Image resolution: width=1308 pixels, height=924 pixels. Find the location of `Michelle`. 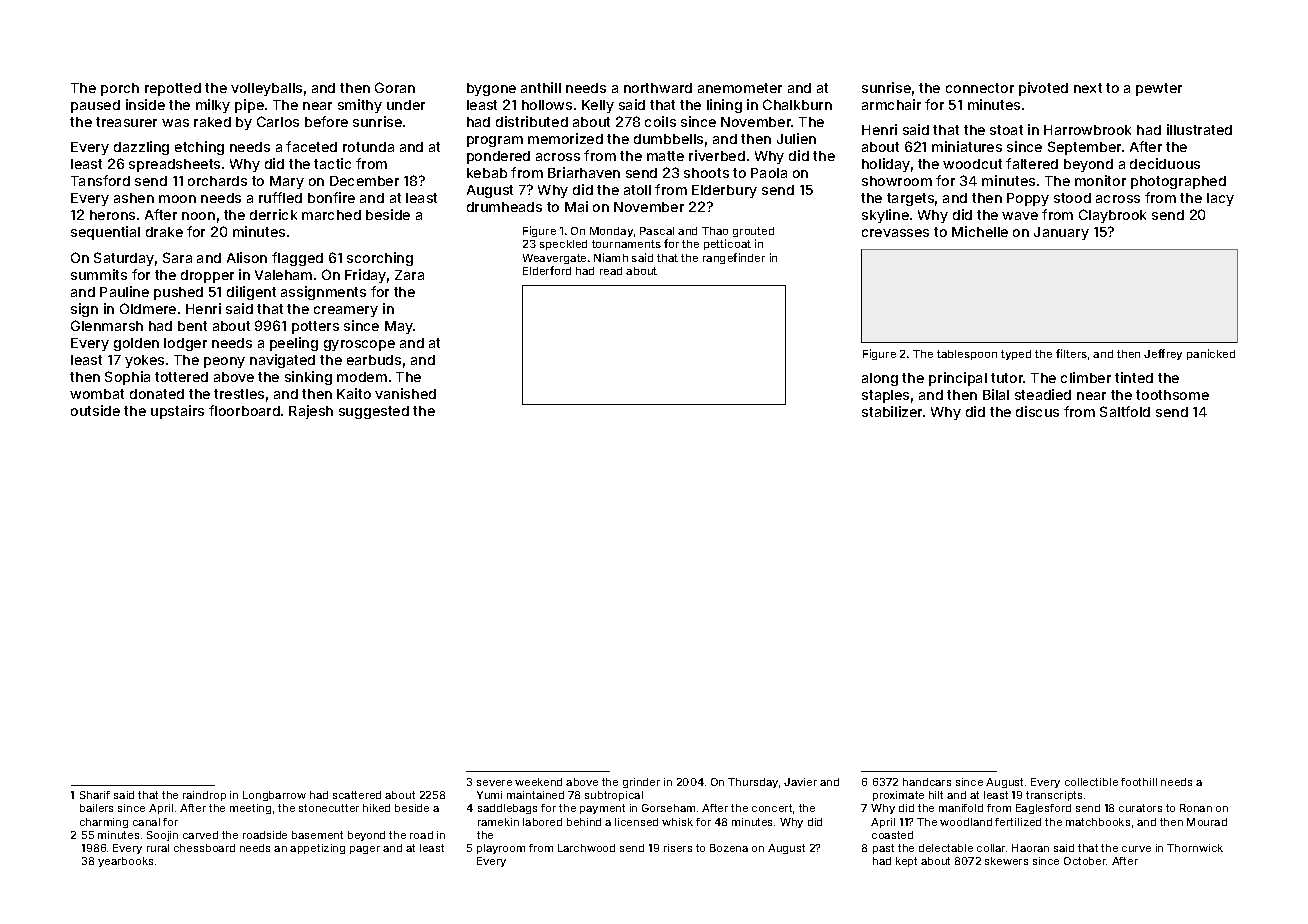

Michelle is located at coordinates (980, 231).
